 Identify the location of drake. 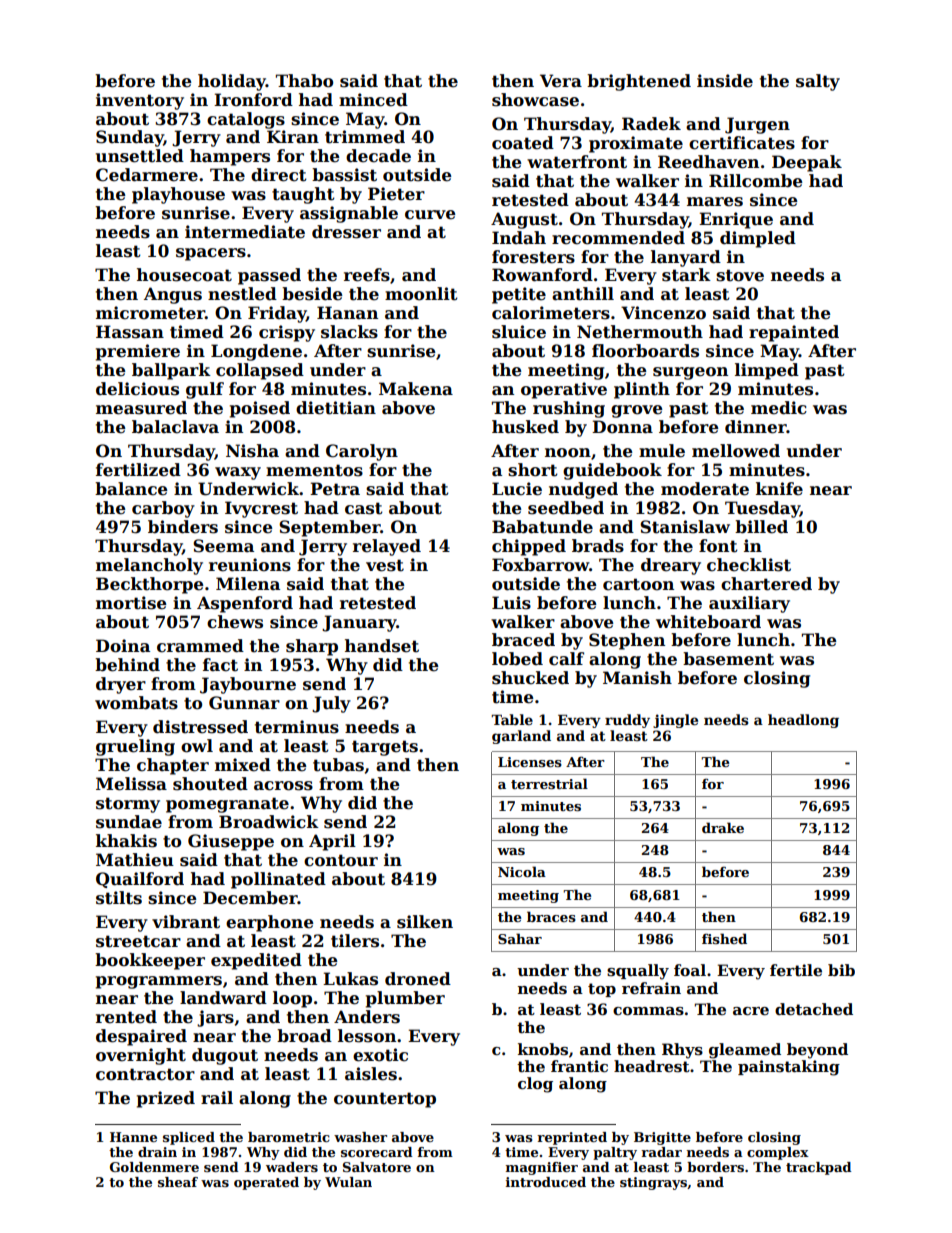
(723, 827).
